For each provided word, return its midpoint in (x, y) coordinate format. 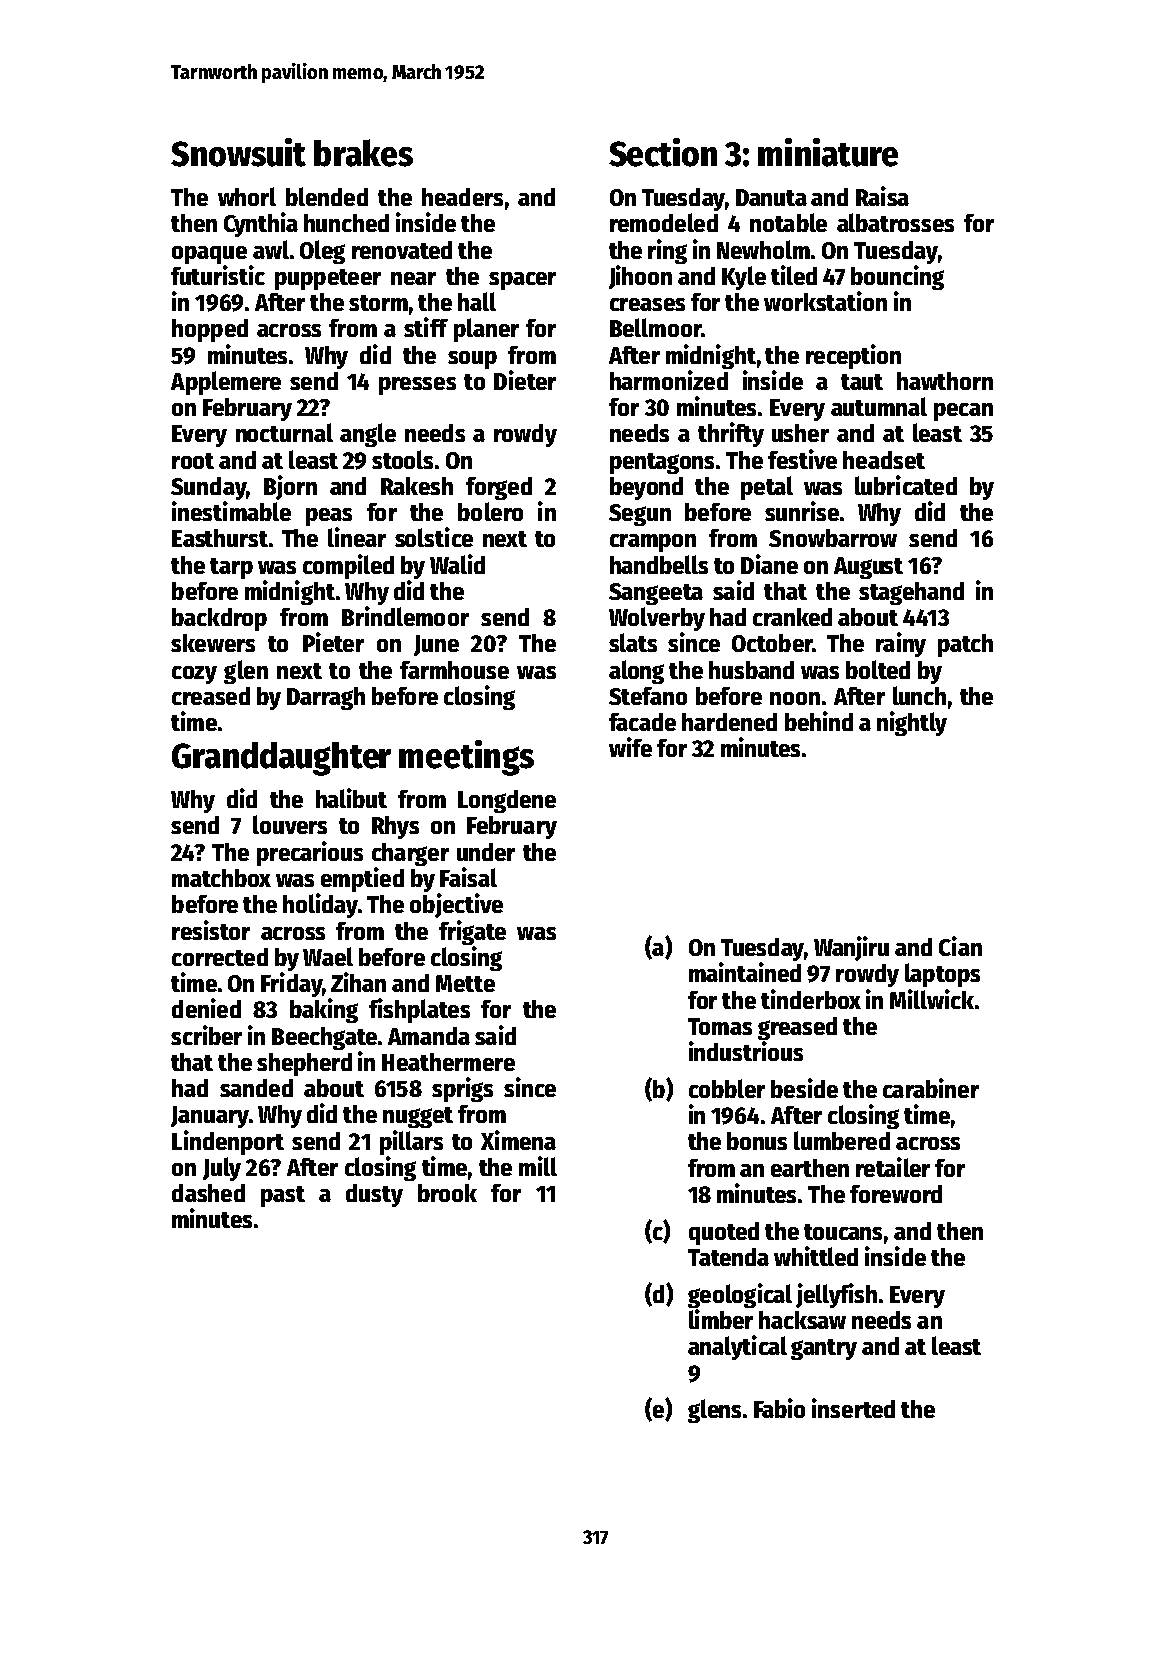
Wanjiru (851, 948)
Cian (960, 946)
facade (642, 722)
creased (211, 696)
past (283, 1196)
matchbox (221, 878)
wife (630, 747)
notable (788, 222)
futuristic (218, 275)
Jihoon (640, 277)
